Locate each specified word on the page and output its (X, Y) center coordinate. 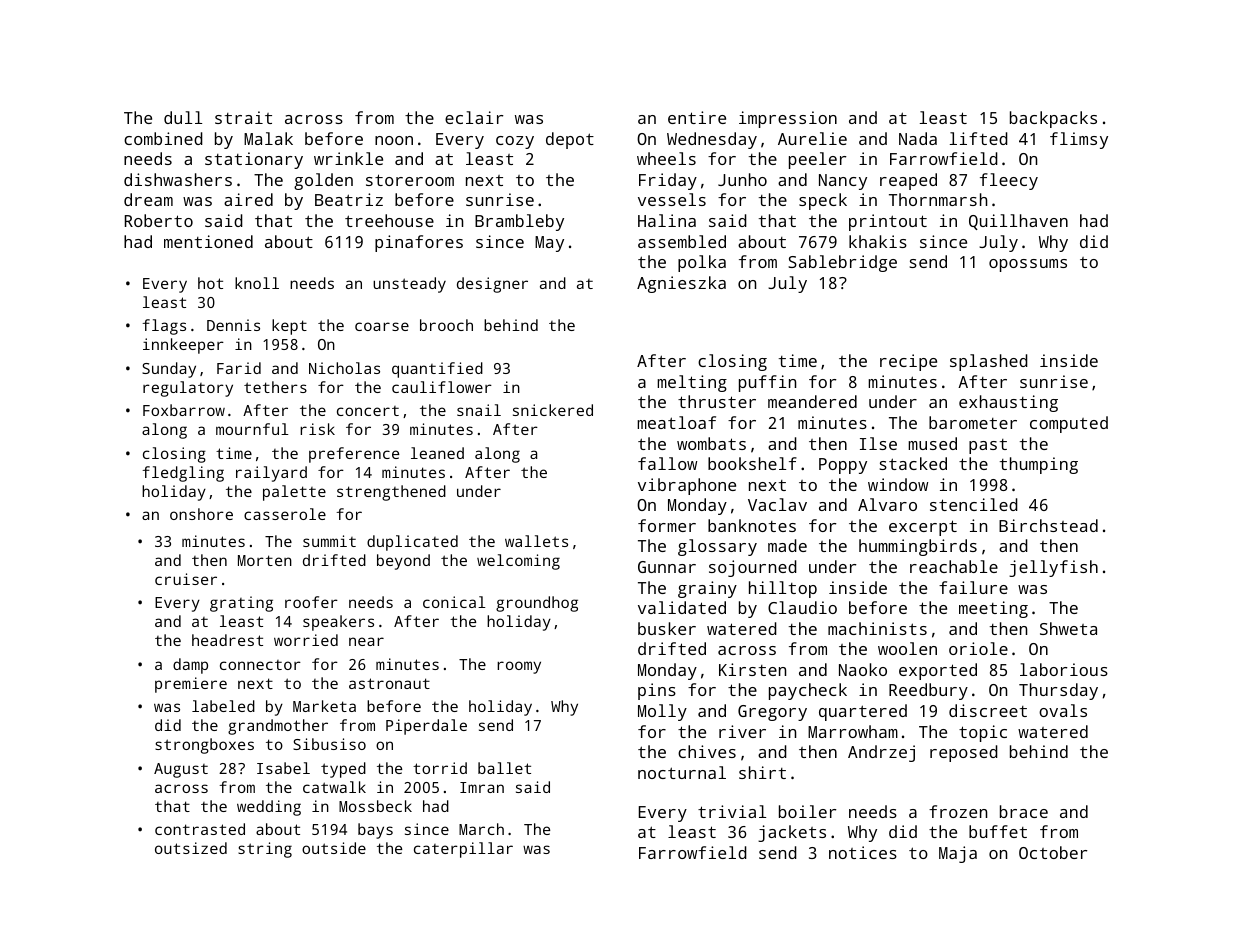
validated (682, 607)
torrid (440, 768)
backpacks (1053, 119)
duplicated (412, 543)
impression (788, 119)
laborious (1064, 669)
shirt (762, 772)
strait (243, 117)
